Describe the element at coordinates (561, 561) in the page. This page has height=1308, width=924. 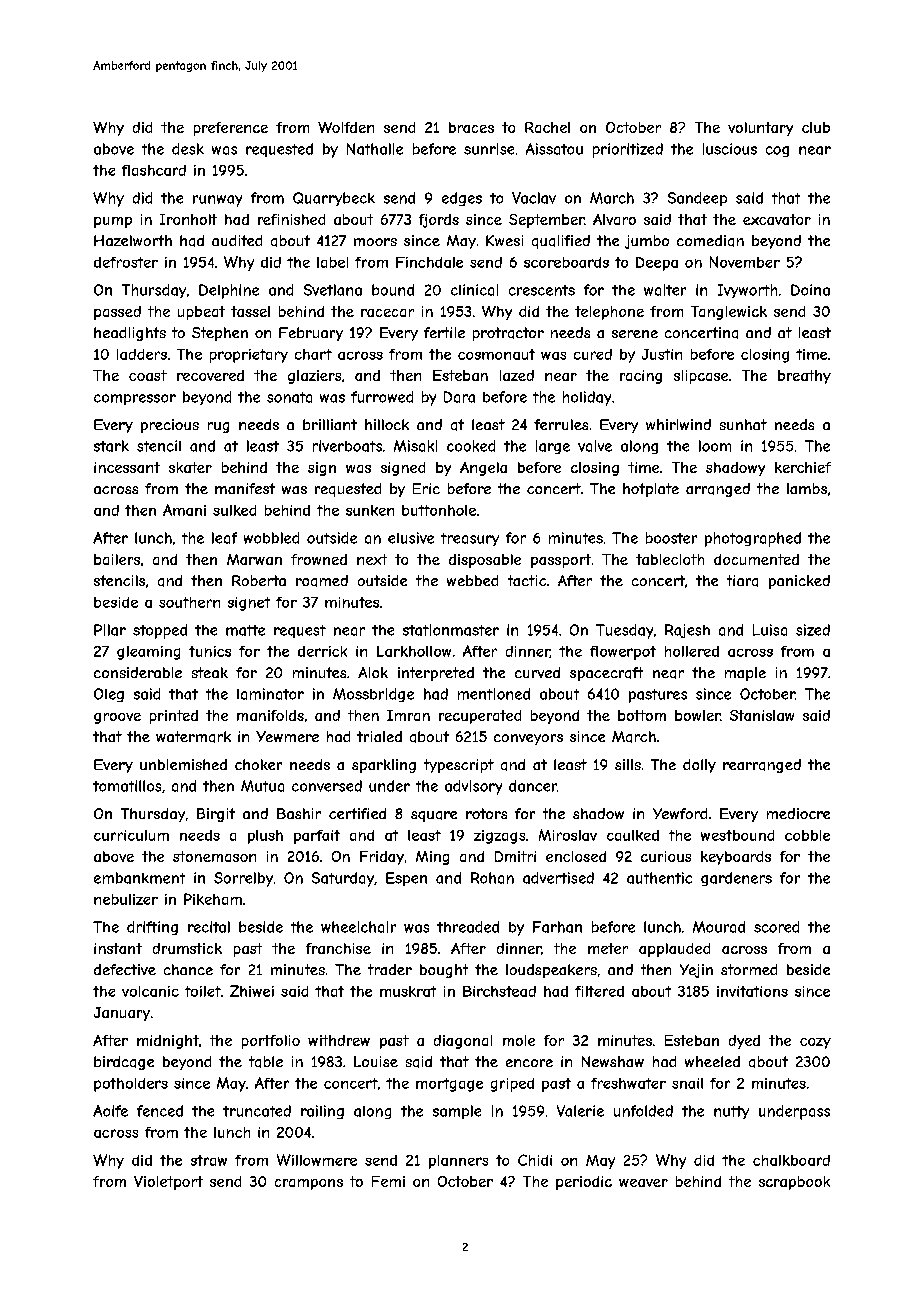
I see `passport` at that location.
